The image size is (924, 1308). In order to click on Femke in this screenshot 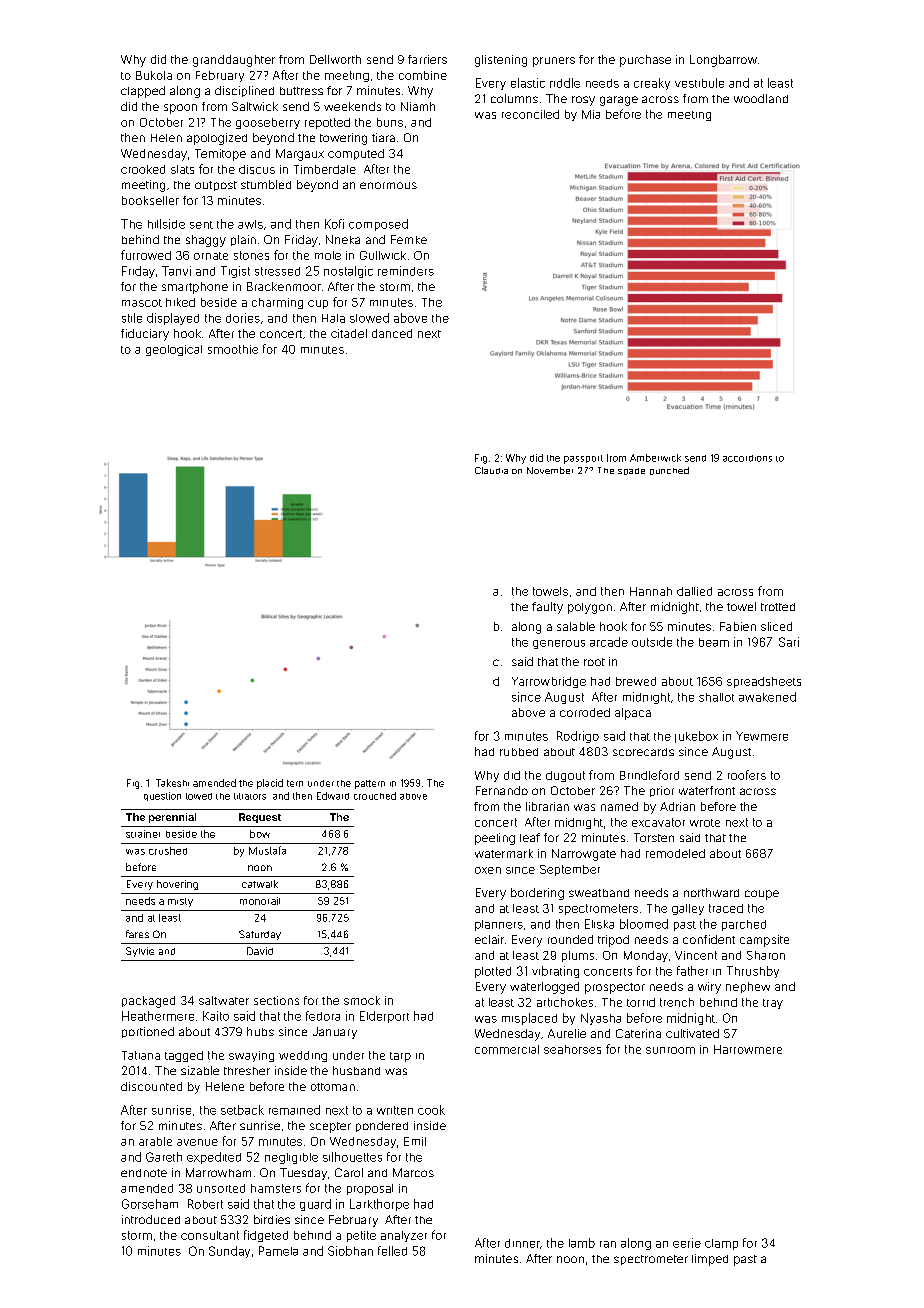, I will do `click(409, 239)`.
